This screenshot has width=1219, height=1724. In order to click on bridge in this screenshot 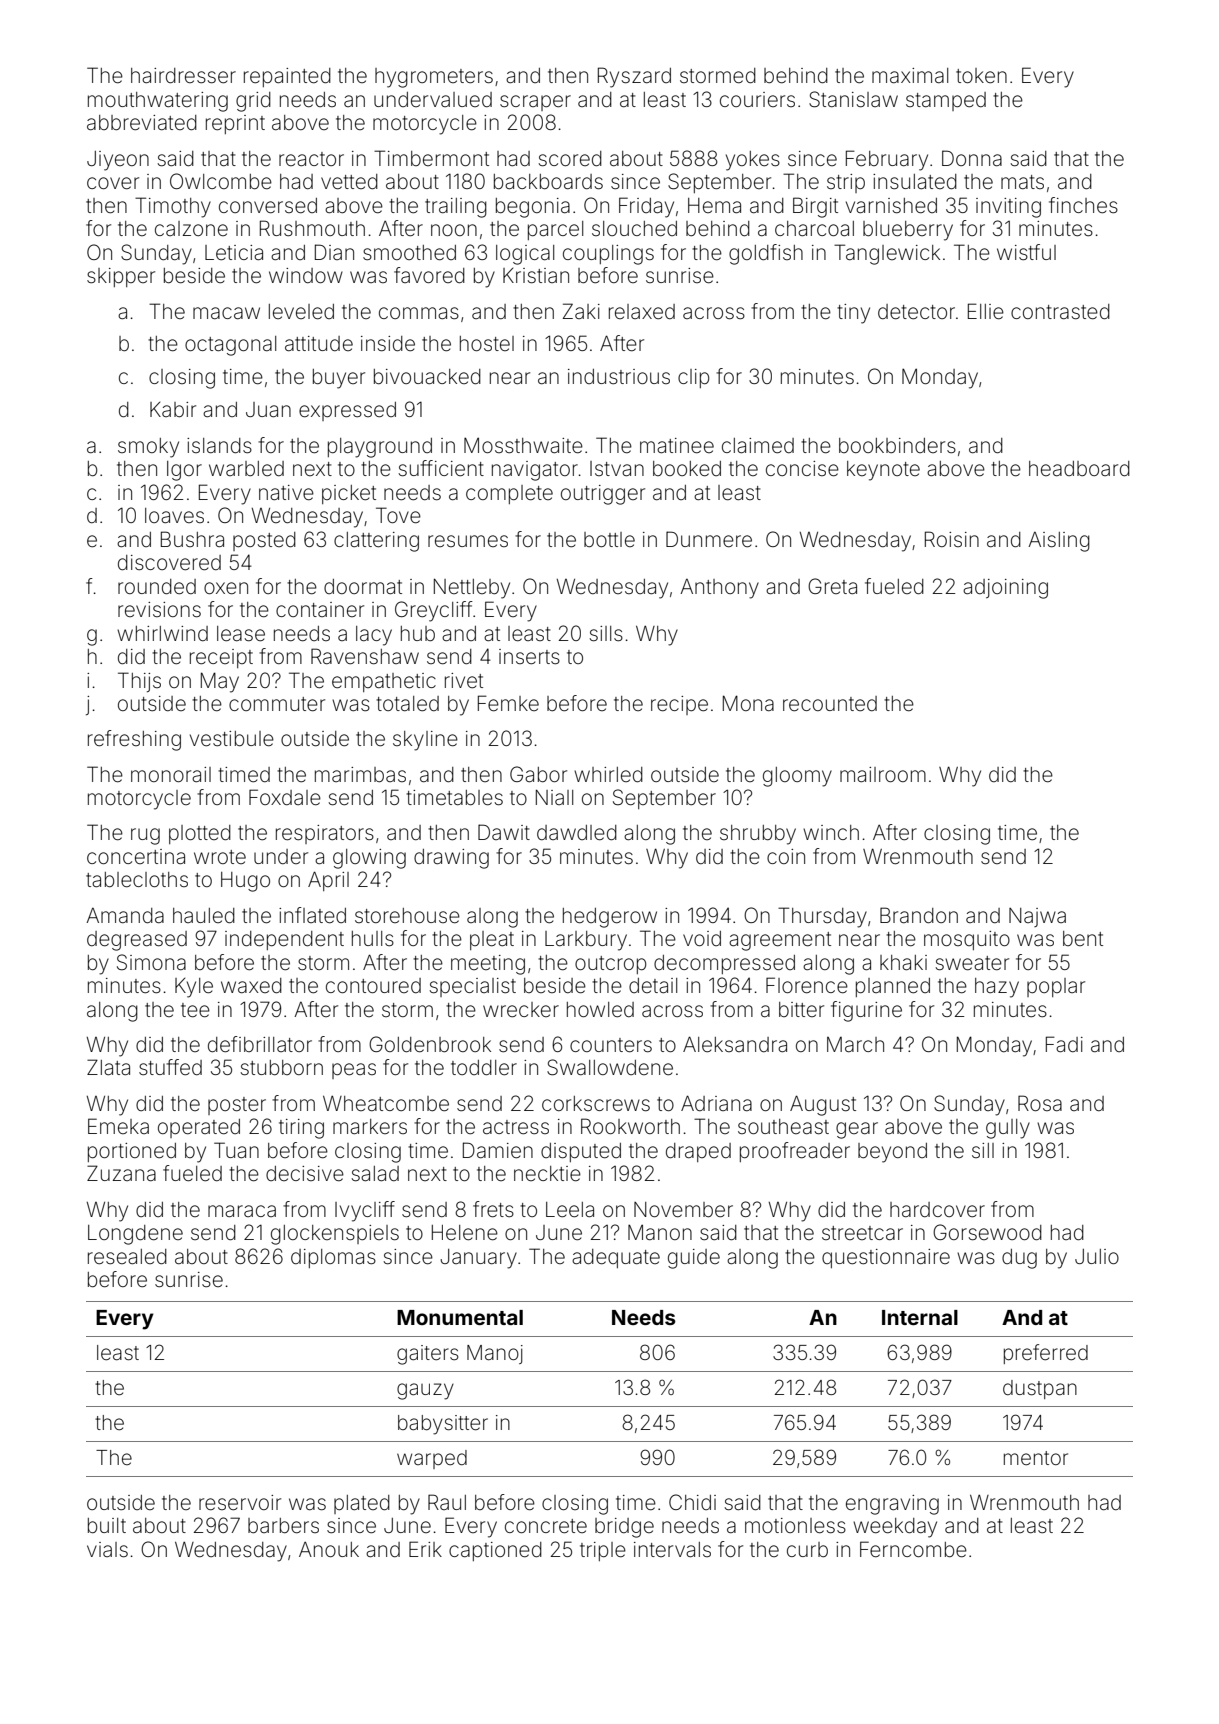, I will do `click(624, 1528)`.
